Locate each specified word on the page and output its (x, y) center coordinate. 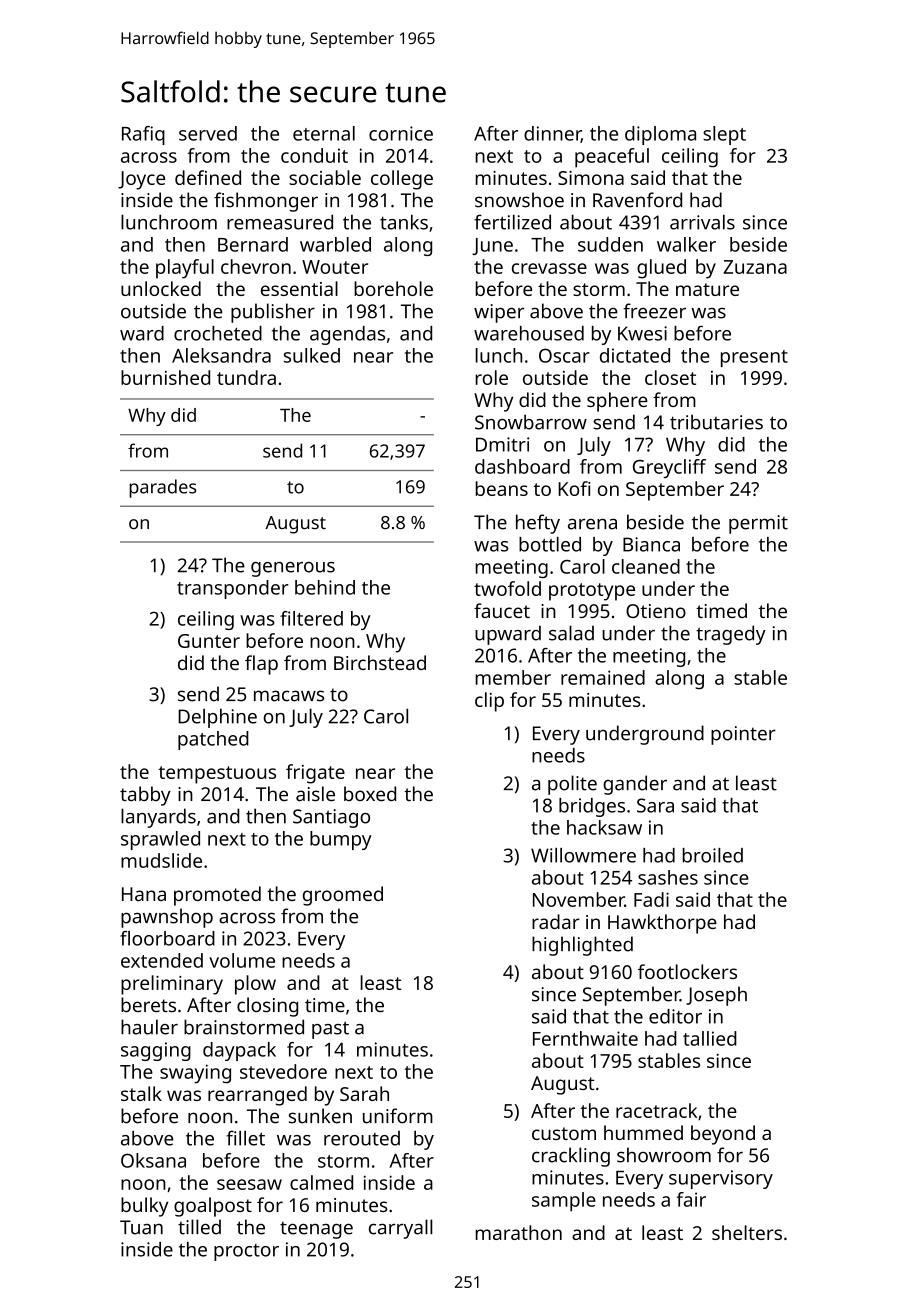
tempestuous (217, 775)
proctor (246, 1252)
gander (635, 785)
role (491, 377)
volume (242, 960)
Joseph (716, 996)
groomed (343, 896)
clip (489, 702)
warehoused (529, 333)
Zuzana (755, 267)
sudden (610, 244)
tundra (246, 377)
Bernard (253, 244)
